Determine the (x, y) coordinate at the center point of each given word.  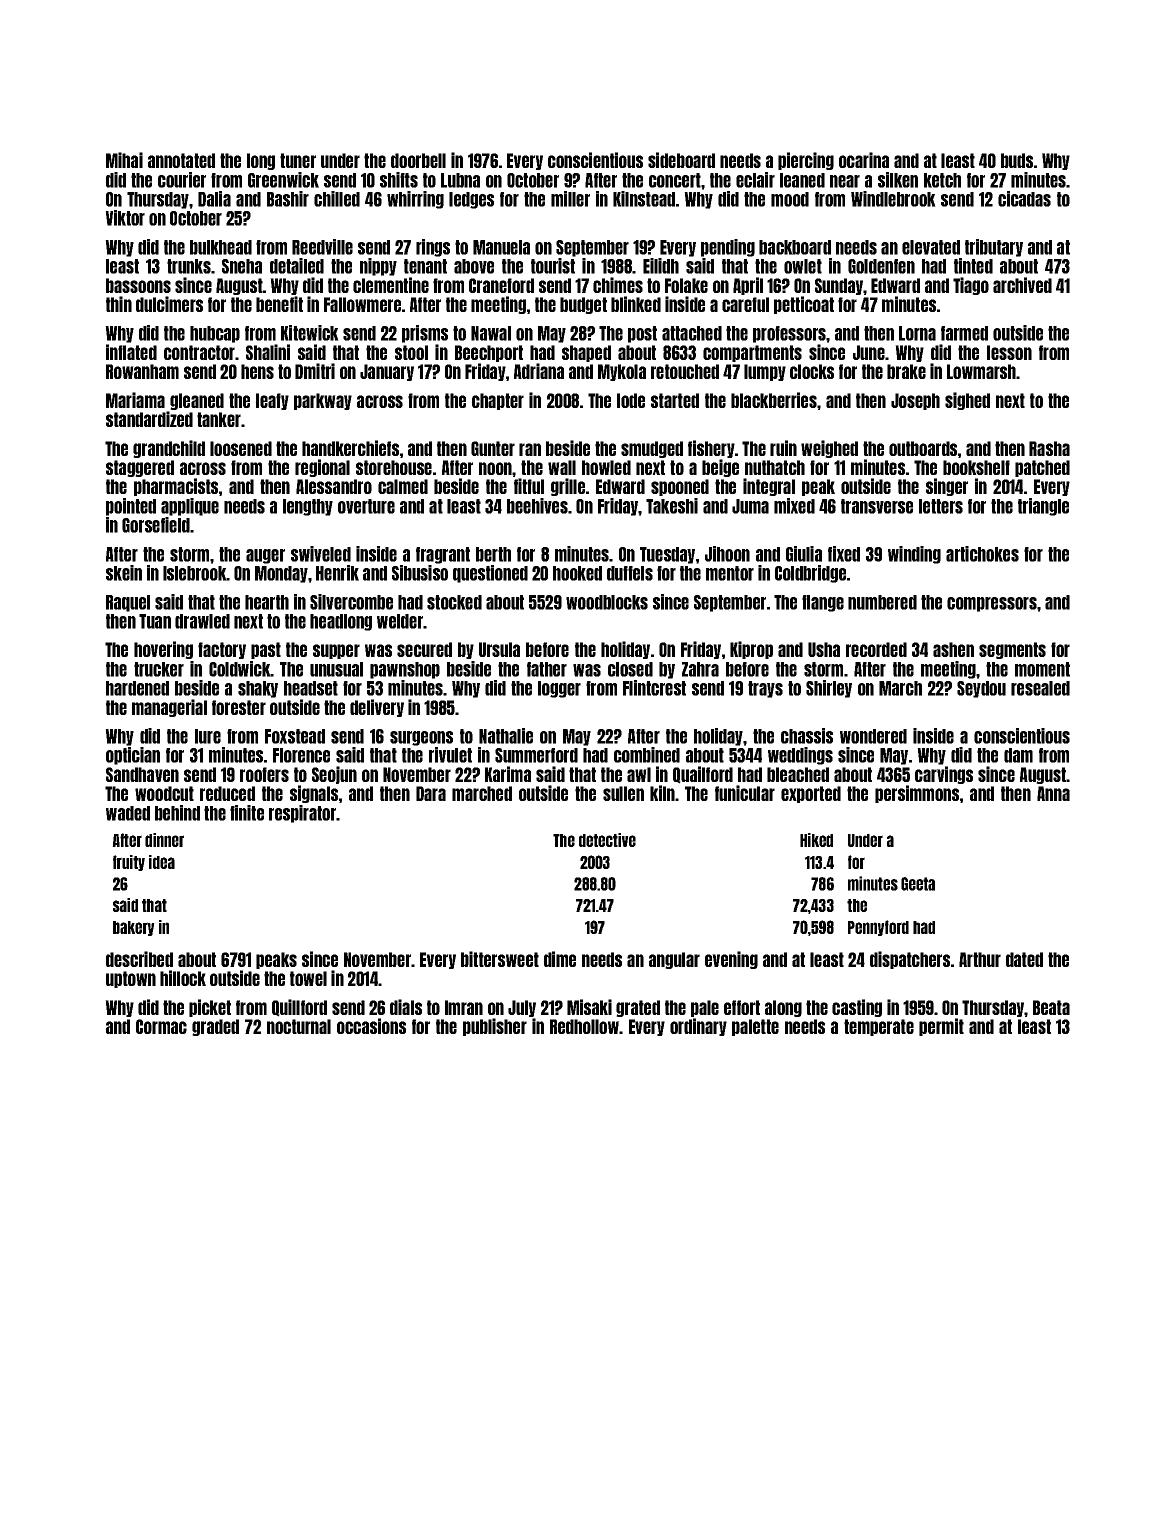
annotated (181, 160)
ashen (953, 649)
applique (190, 507)
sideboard (681, 160)
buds (1017, 160)
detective (607, 840)
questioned (490, 574)
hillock (183, 978)
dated (1024, 959)
